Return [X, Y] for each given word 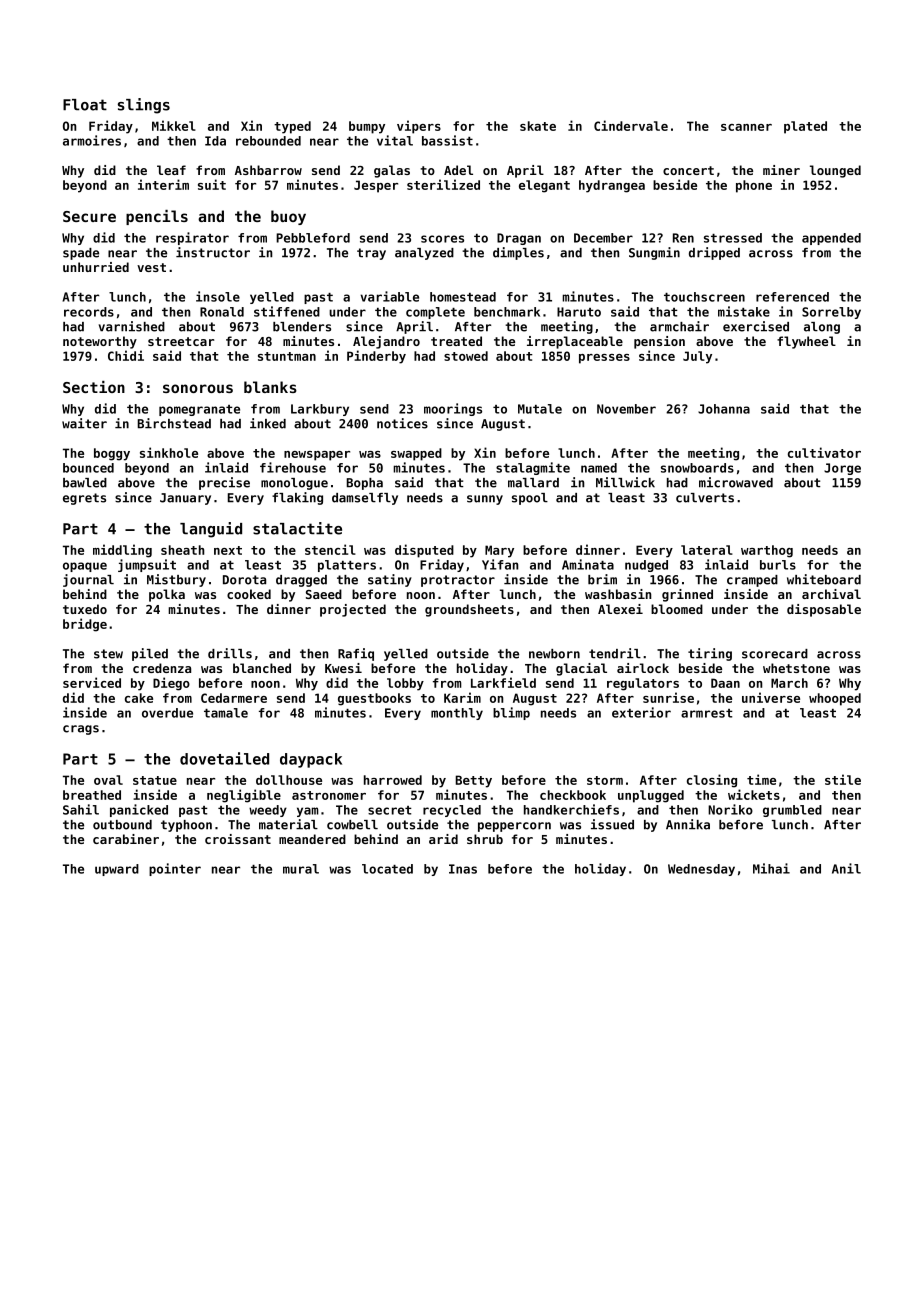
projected [353, 610]
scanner [746, 127]
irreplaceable [575, 342]
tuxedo [85, 609]
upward [117, 870]
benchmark [507, 312]
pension [659, 342]
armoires [92, 140]
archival [831, 594]
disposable [824, 610]
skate [538, 126]
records [89, 312]
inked [268, 423]
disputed [424, 551]
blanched [262, 668]
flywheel [806, 342]
